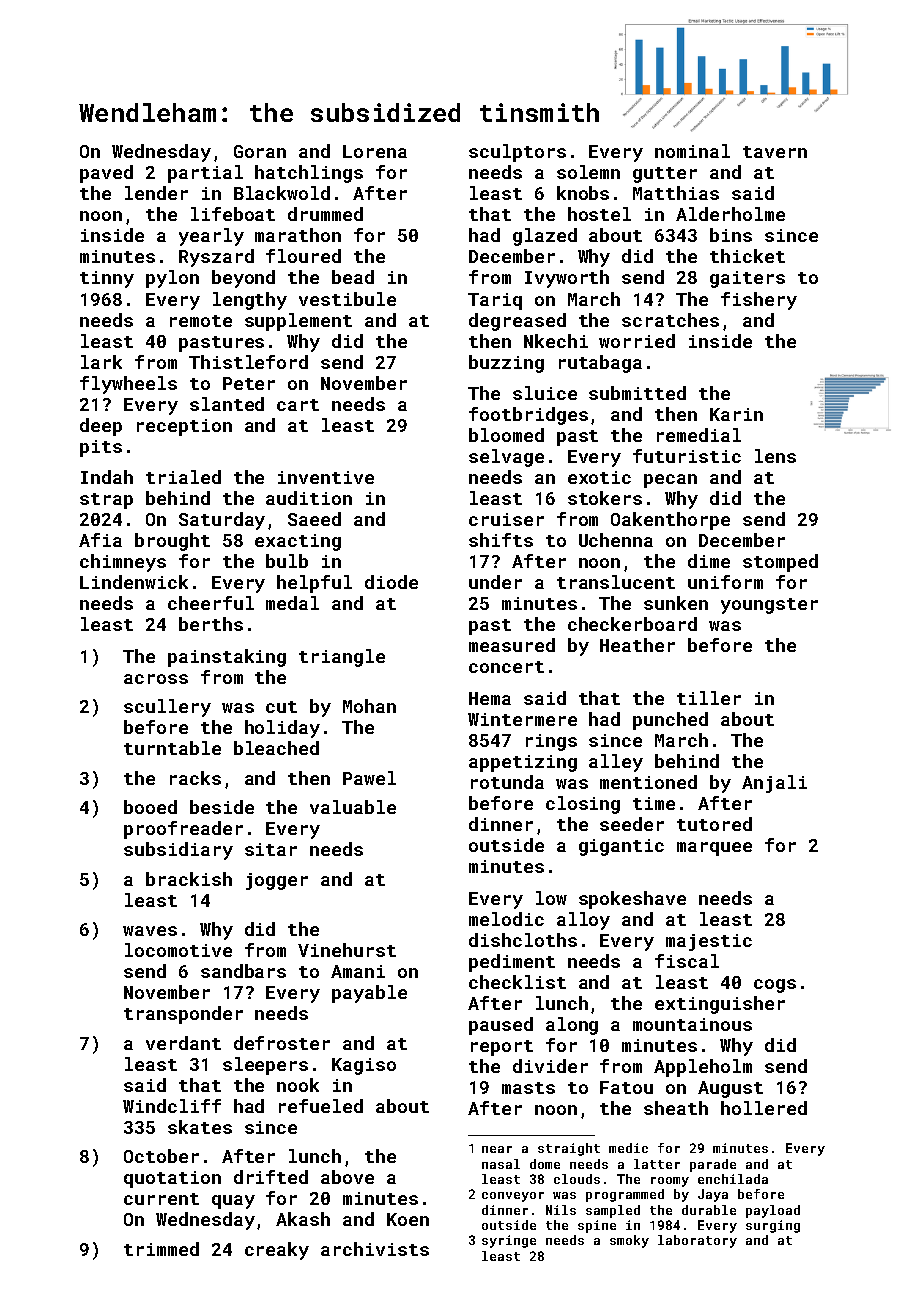 The width and height of the page is (908, 1316). What do you see at coordinates (106, 174) in the page?
I see `paved` at bounding box center [106, 174].
